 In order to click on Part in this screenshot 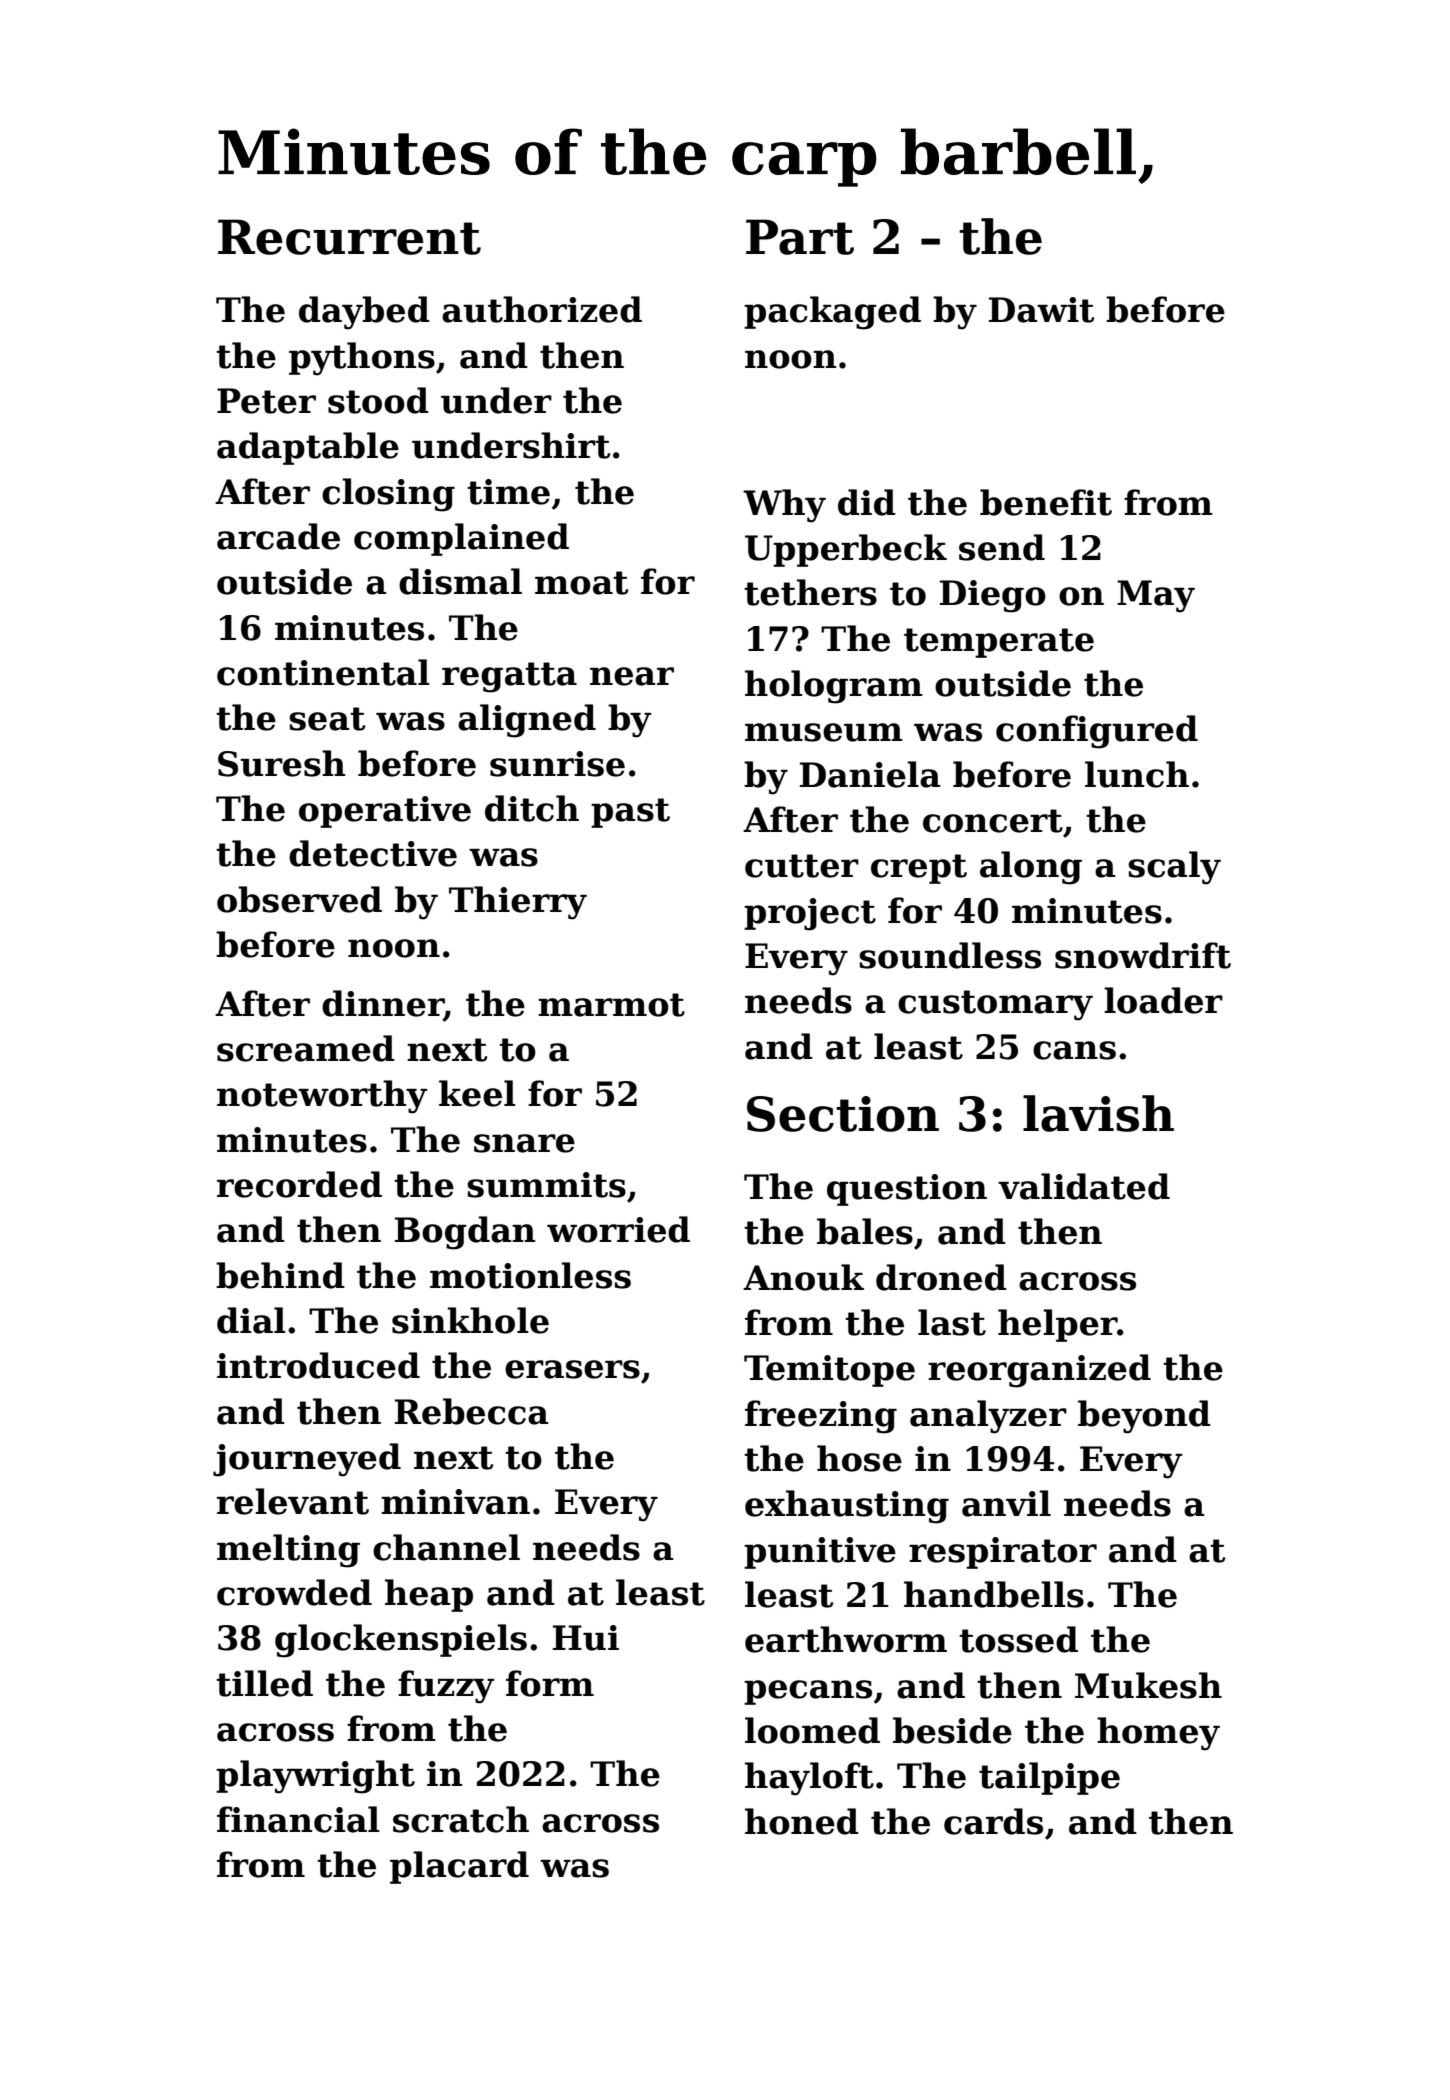, I will do `click(800, 237)`.
